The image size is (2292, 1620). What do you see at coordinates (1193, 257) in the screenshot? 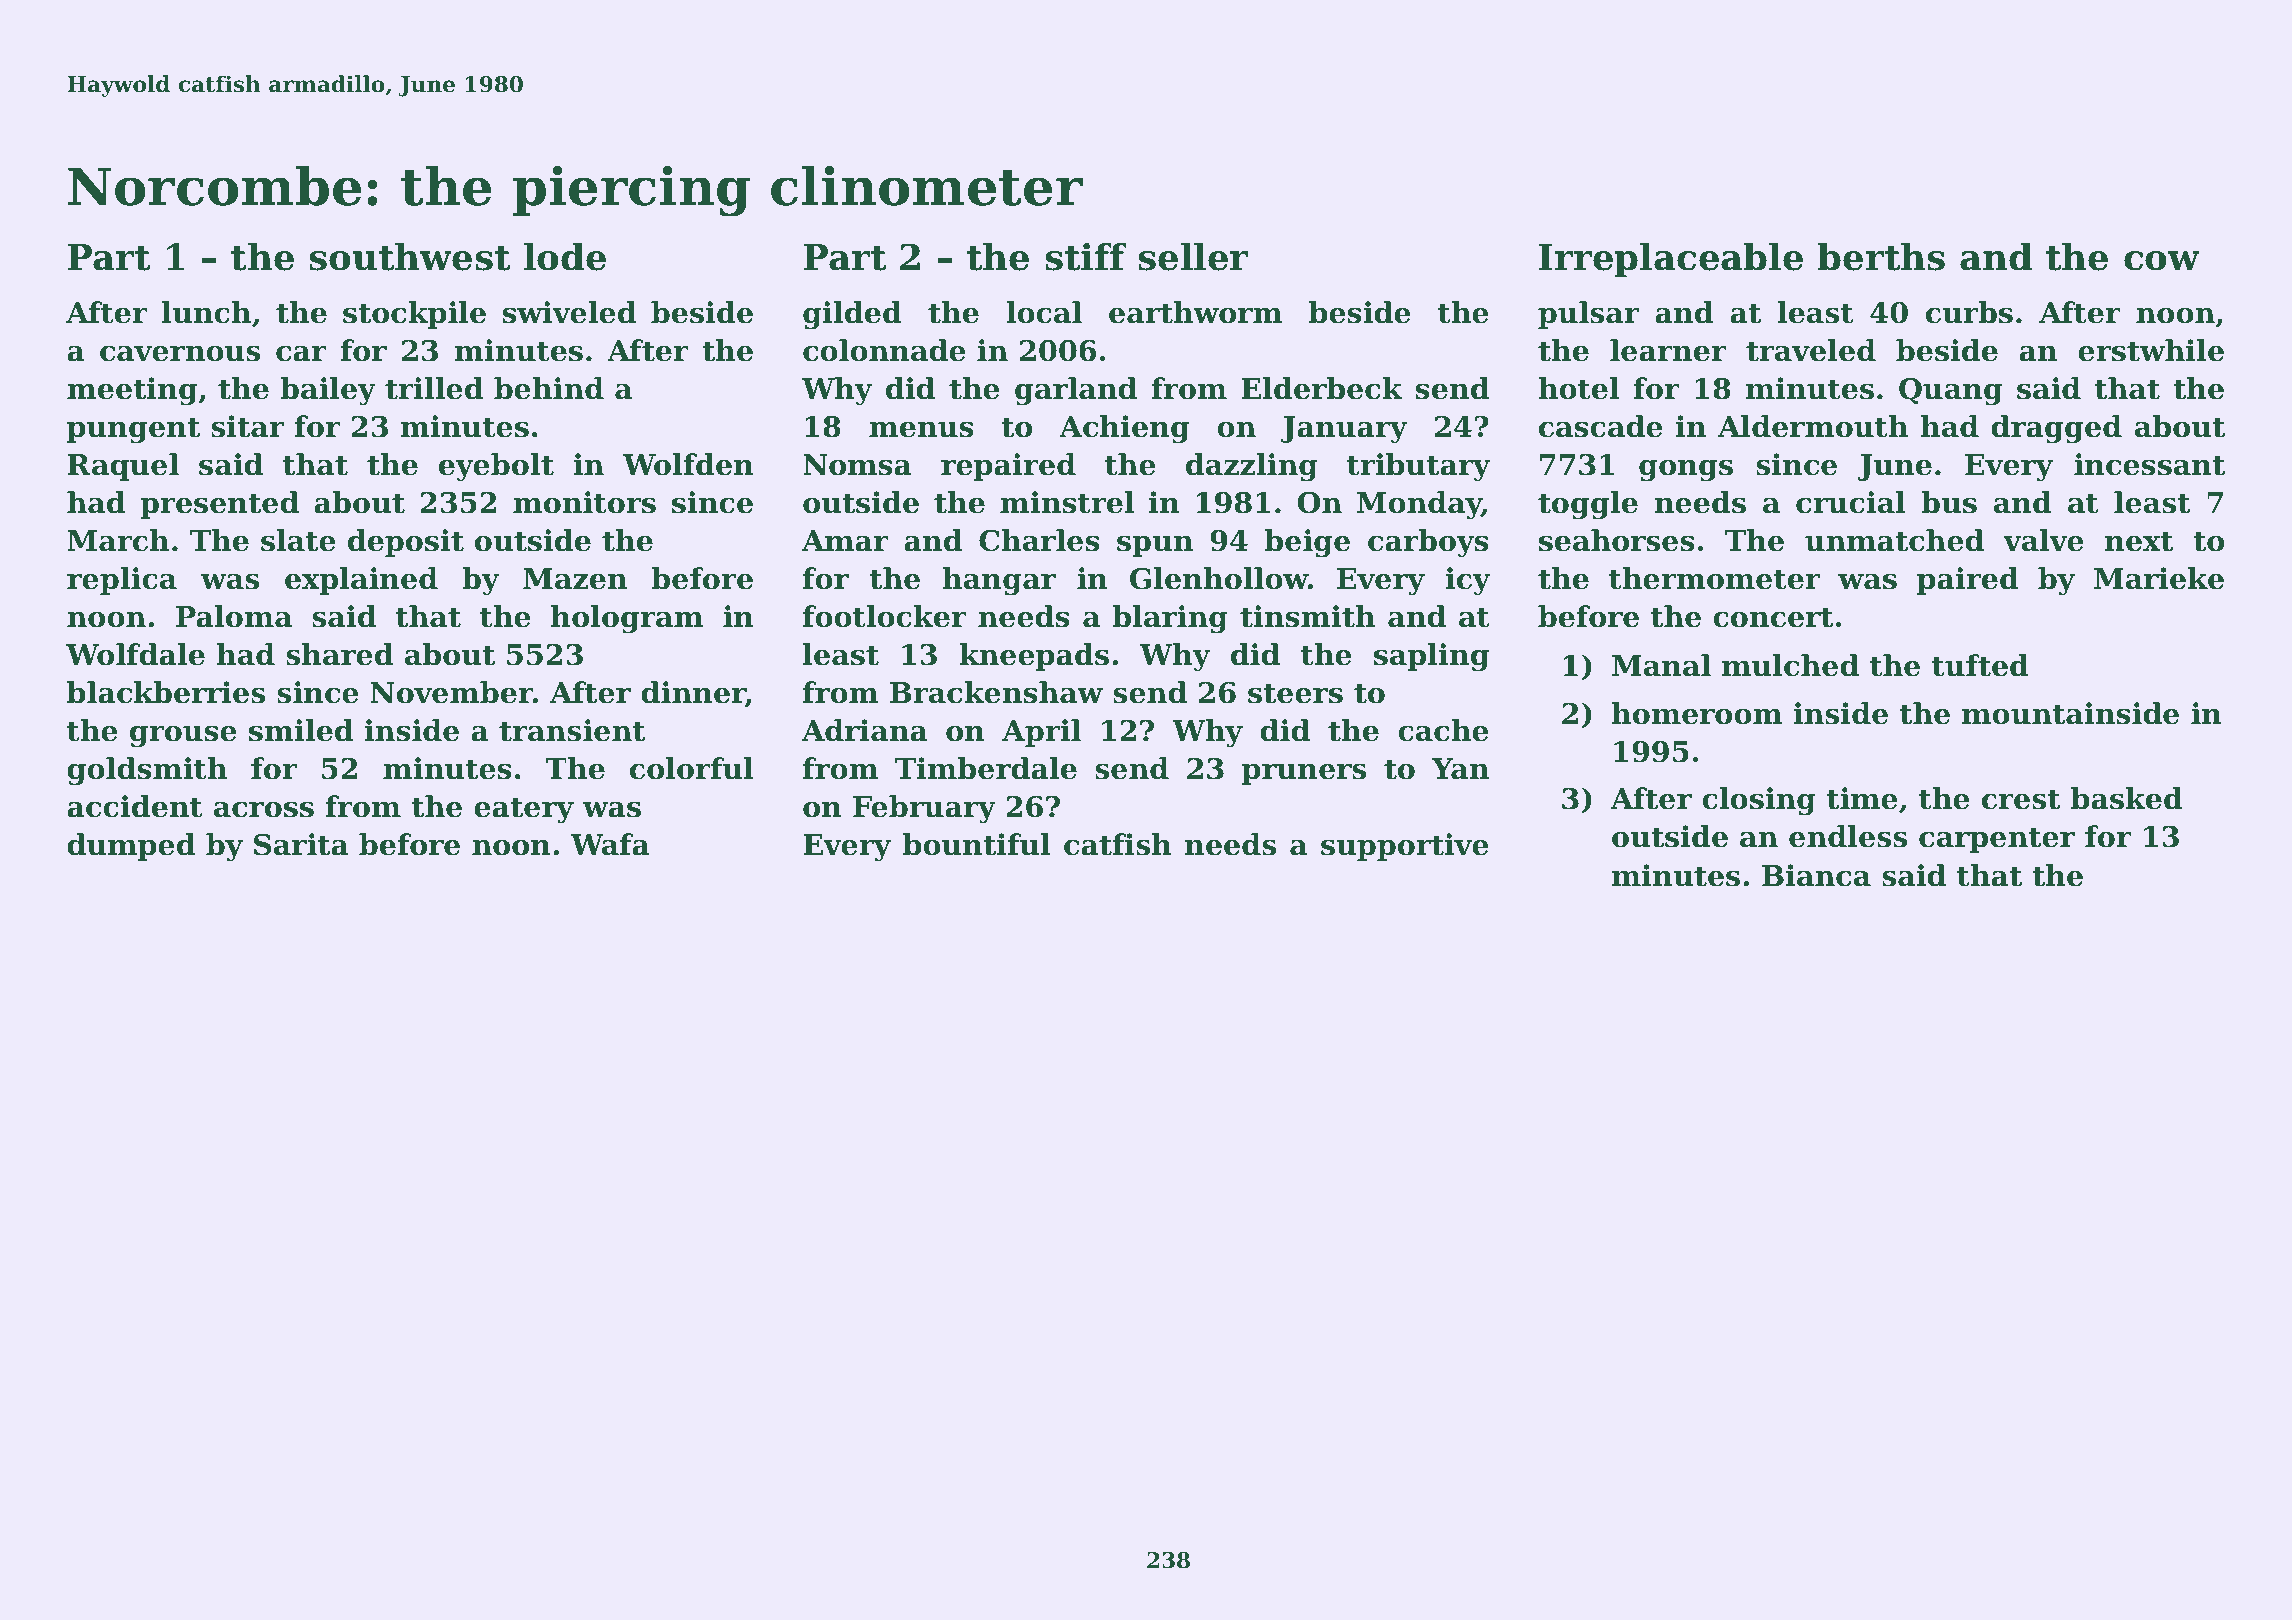
I see `seller` at bounding box center [1193, 257].
